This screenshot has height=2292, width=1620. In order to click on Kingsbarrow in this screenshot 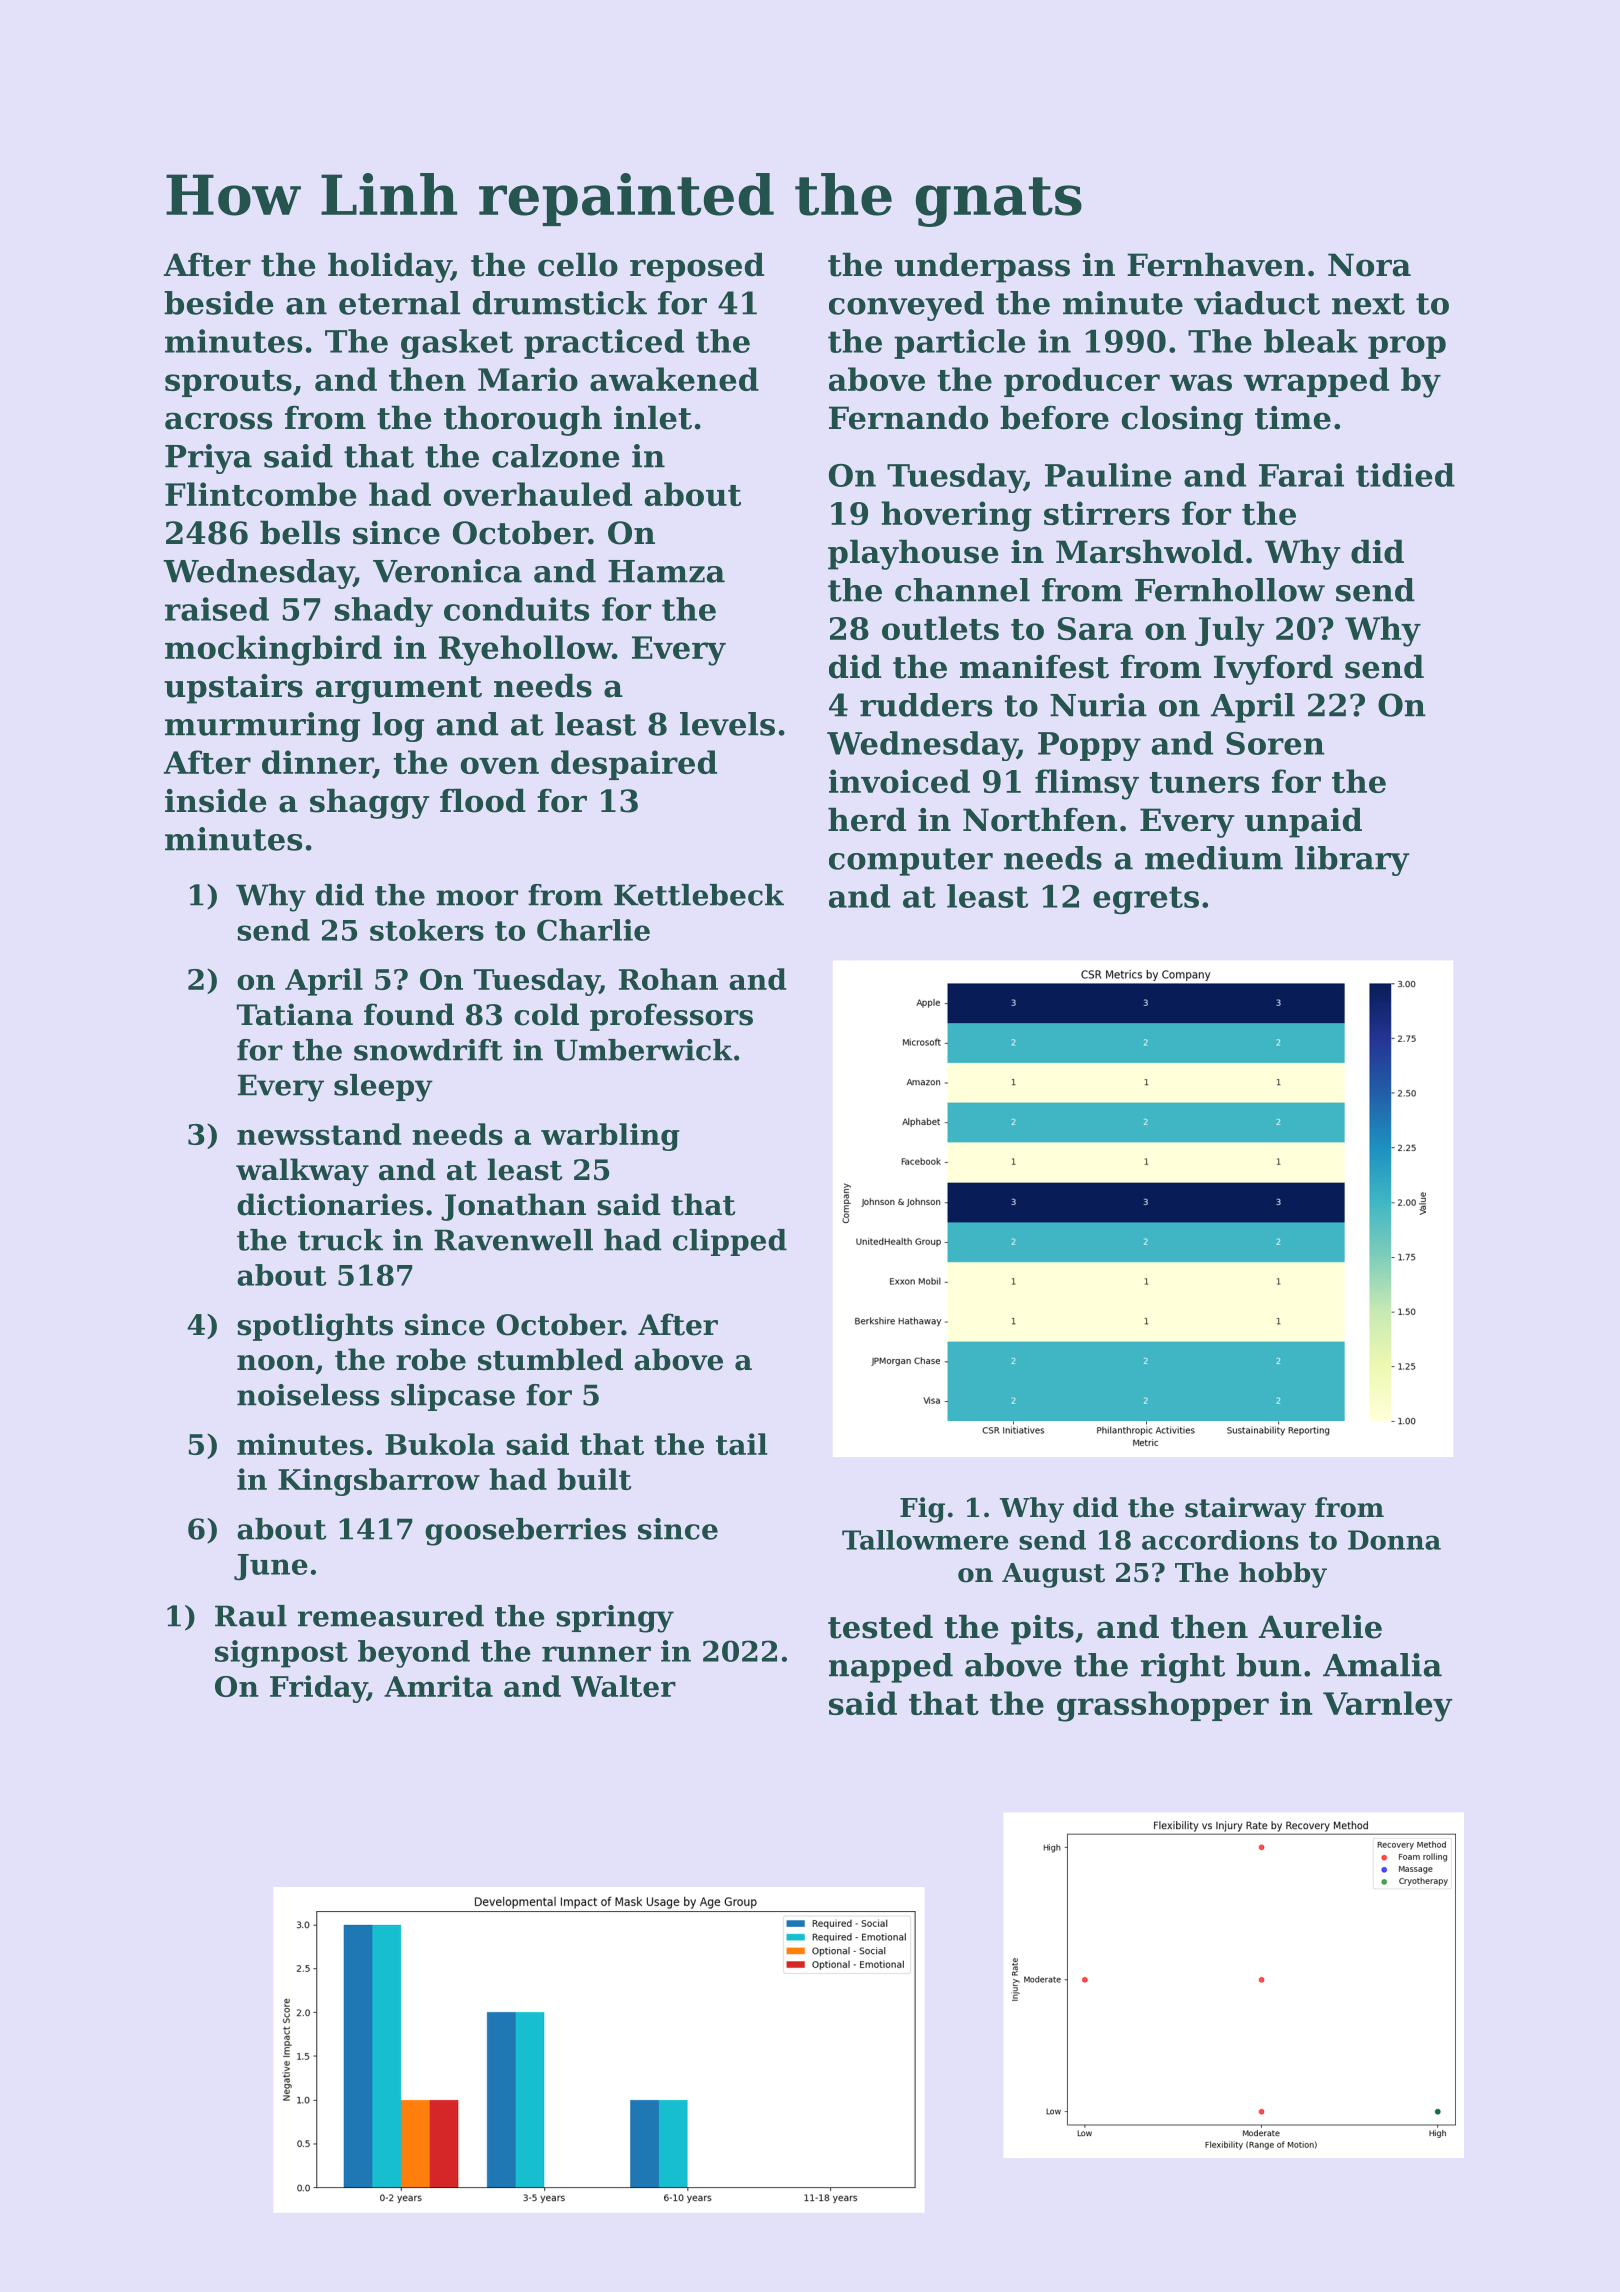, I will do `click(379, 1482)`.
